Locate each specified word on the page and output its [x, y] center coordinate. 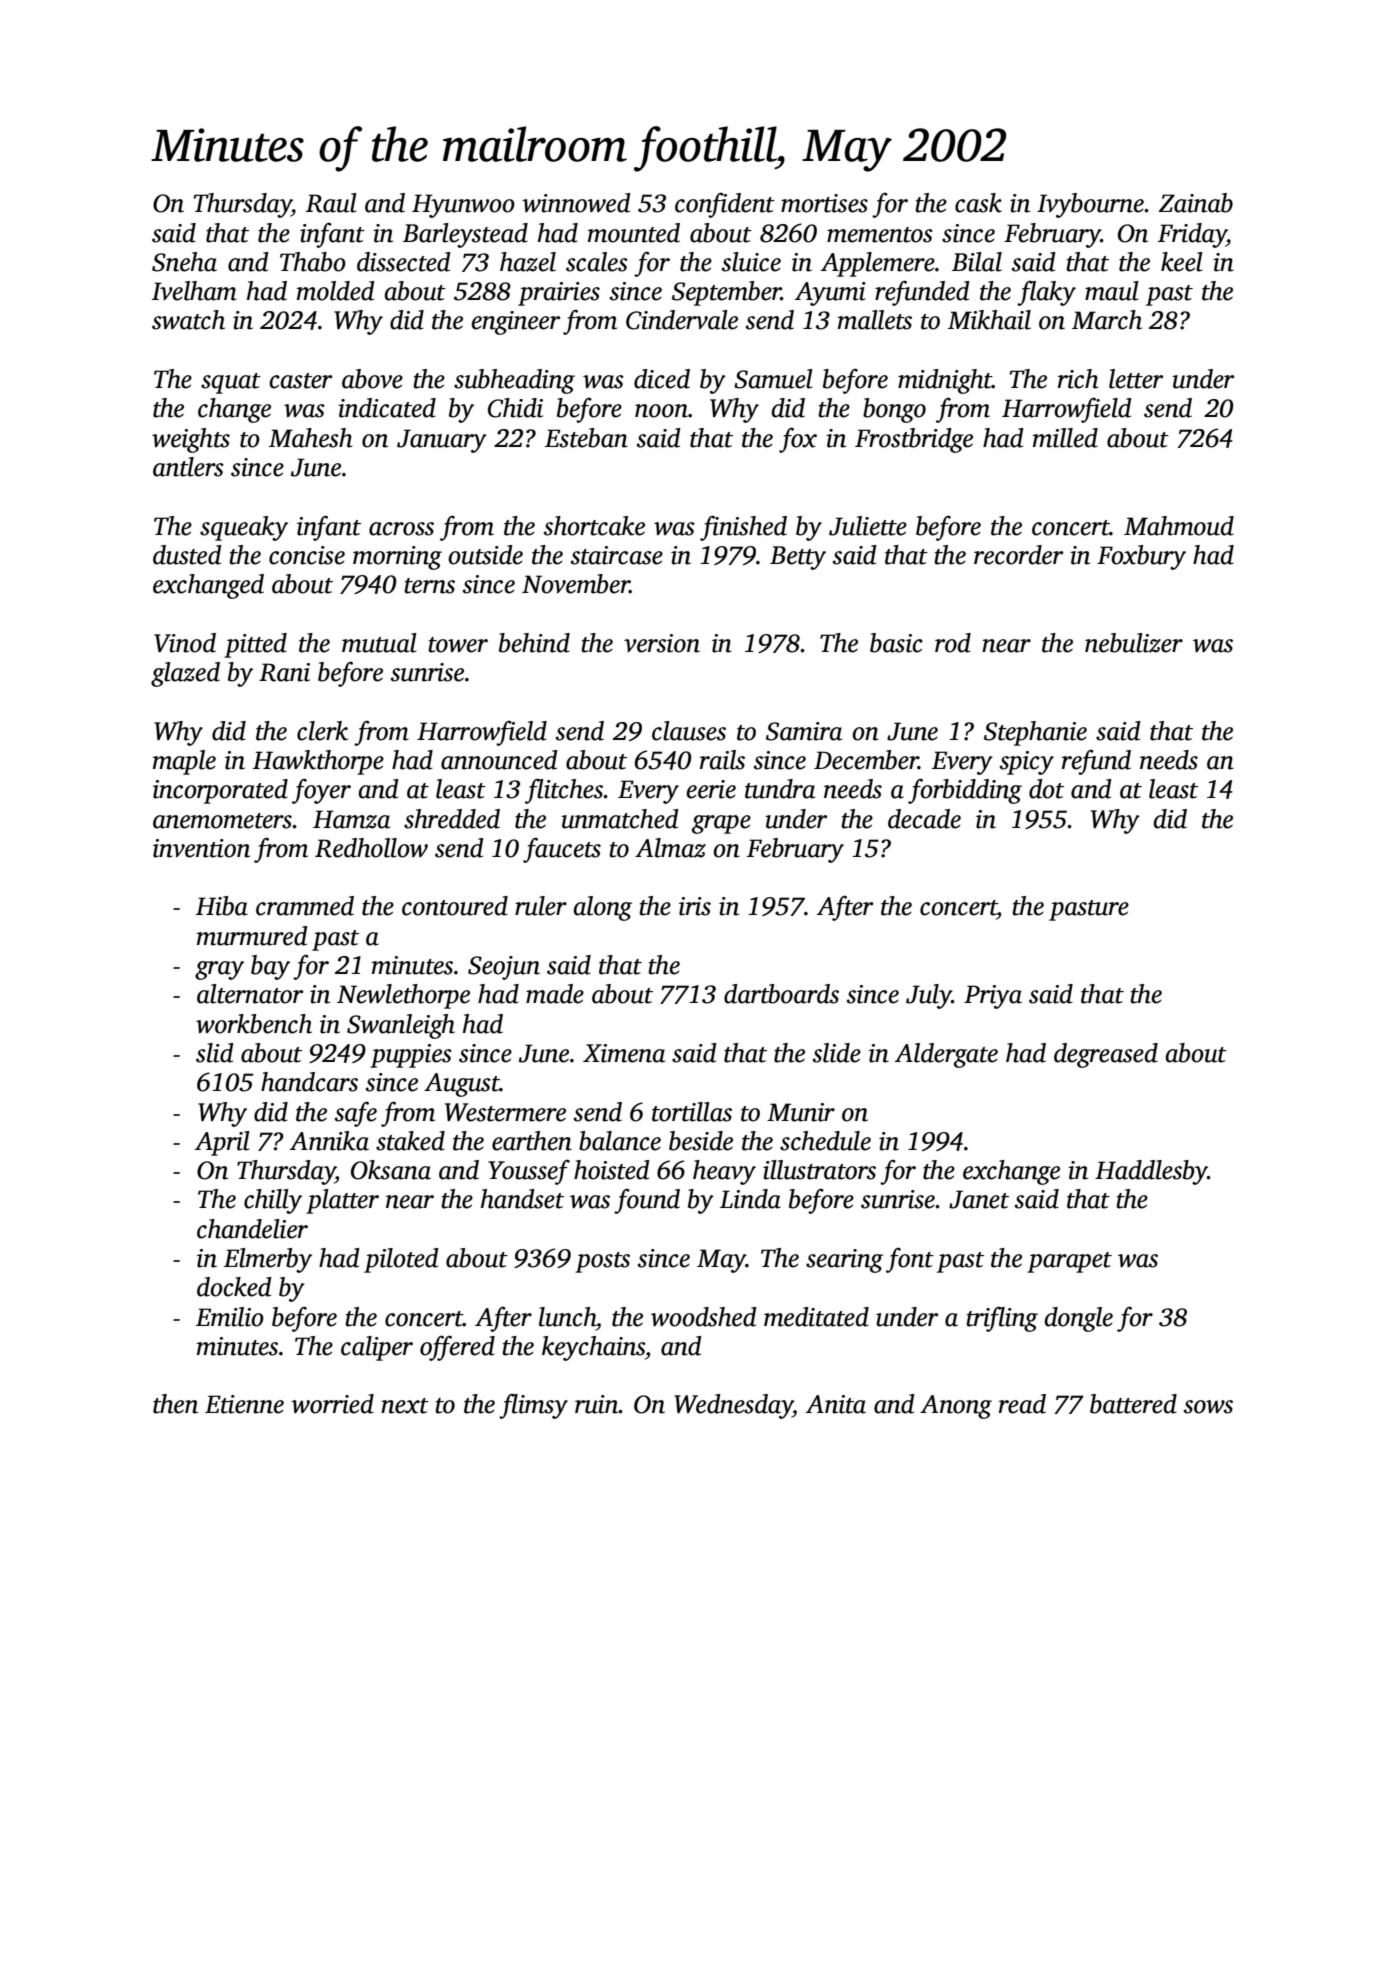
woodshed [704, 1317]
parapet [1069, 1262]
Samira [804, 731]
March [1107, 320]
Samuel [773, 379]
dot [1046, 789]
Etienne [244, 1404]
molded [336, 291]
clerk [322, 731]
